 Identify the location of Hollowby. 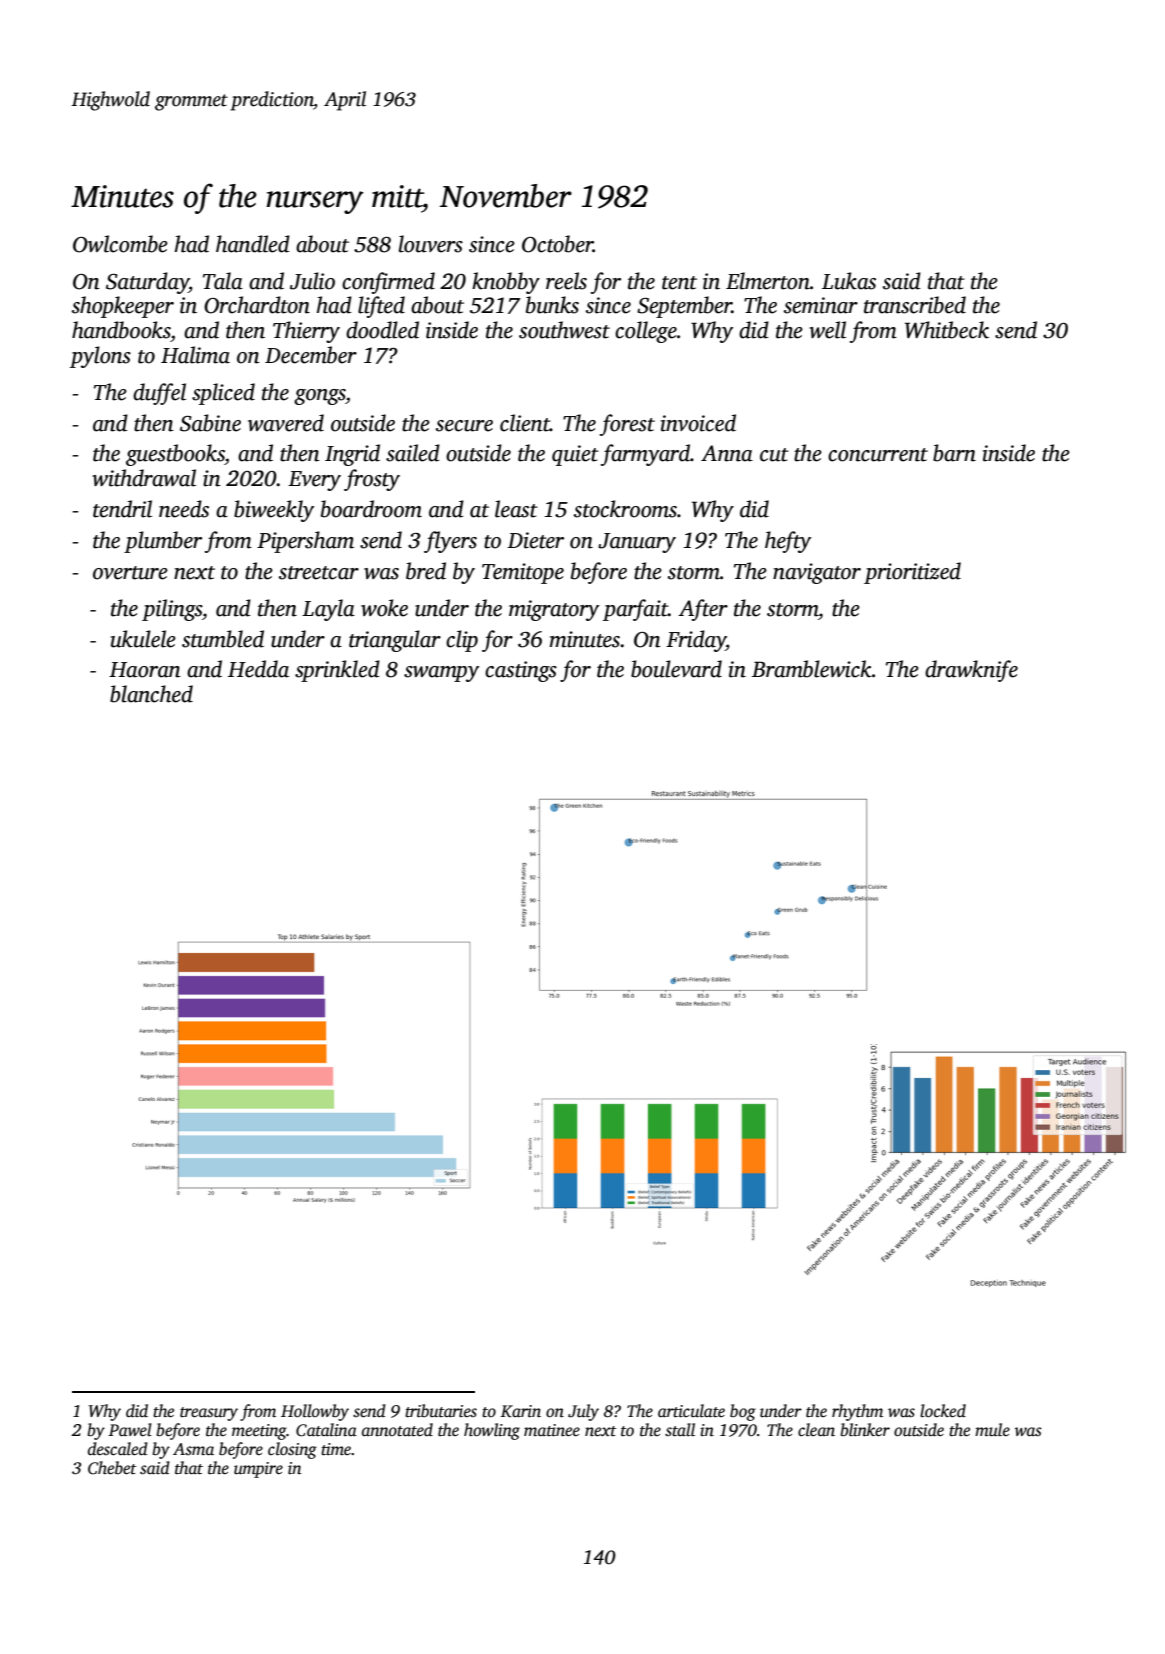
(315, 1412).
